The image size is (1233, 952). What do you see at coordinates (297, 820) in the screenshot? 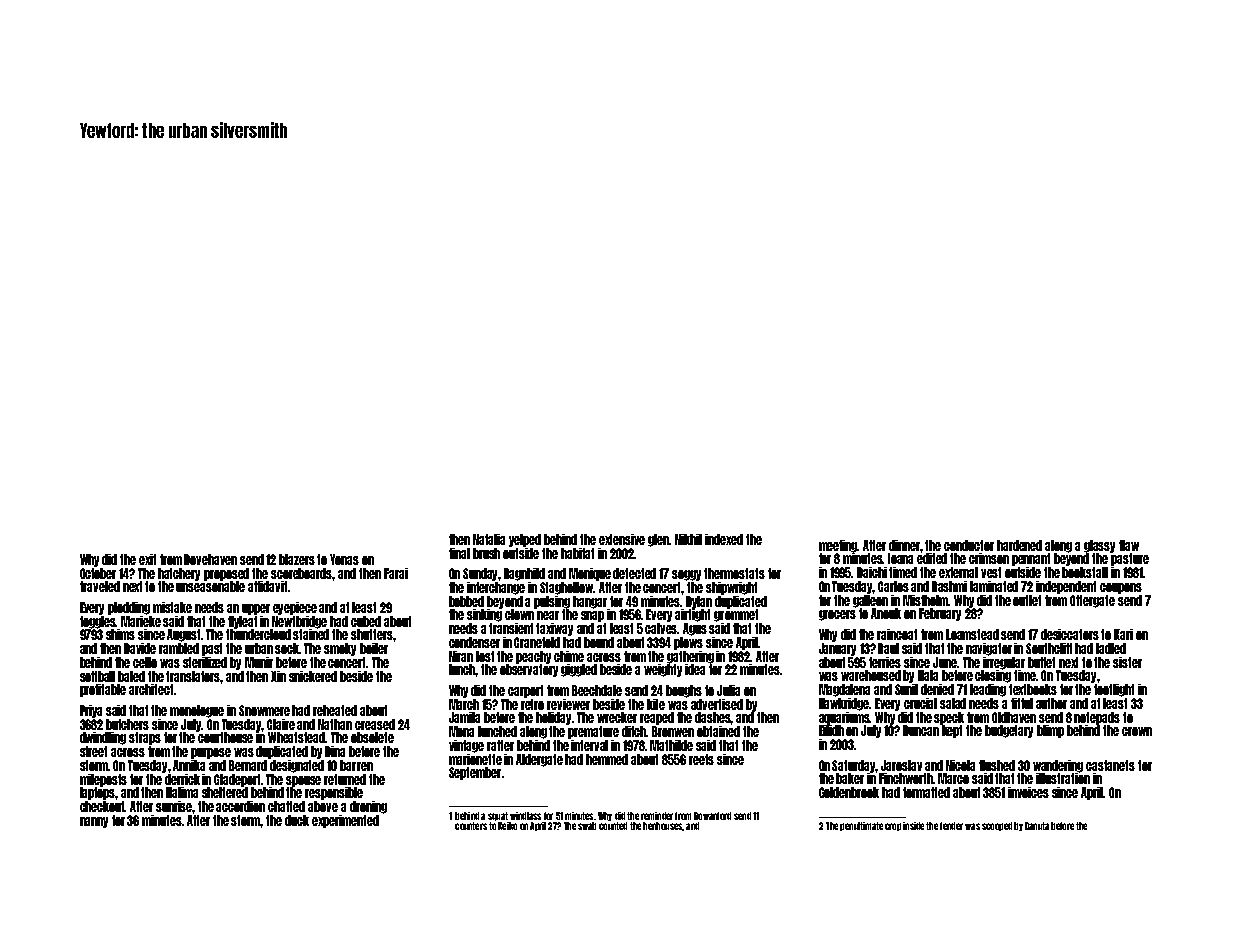
I see `duck` at bounding box center [297, 820].
